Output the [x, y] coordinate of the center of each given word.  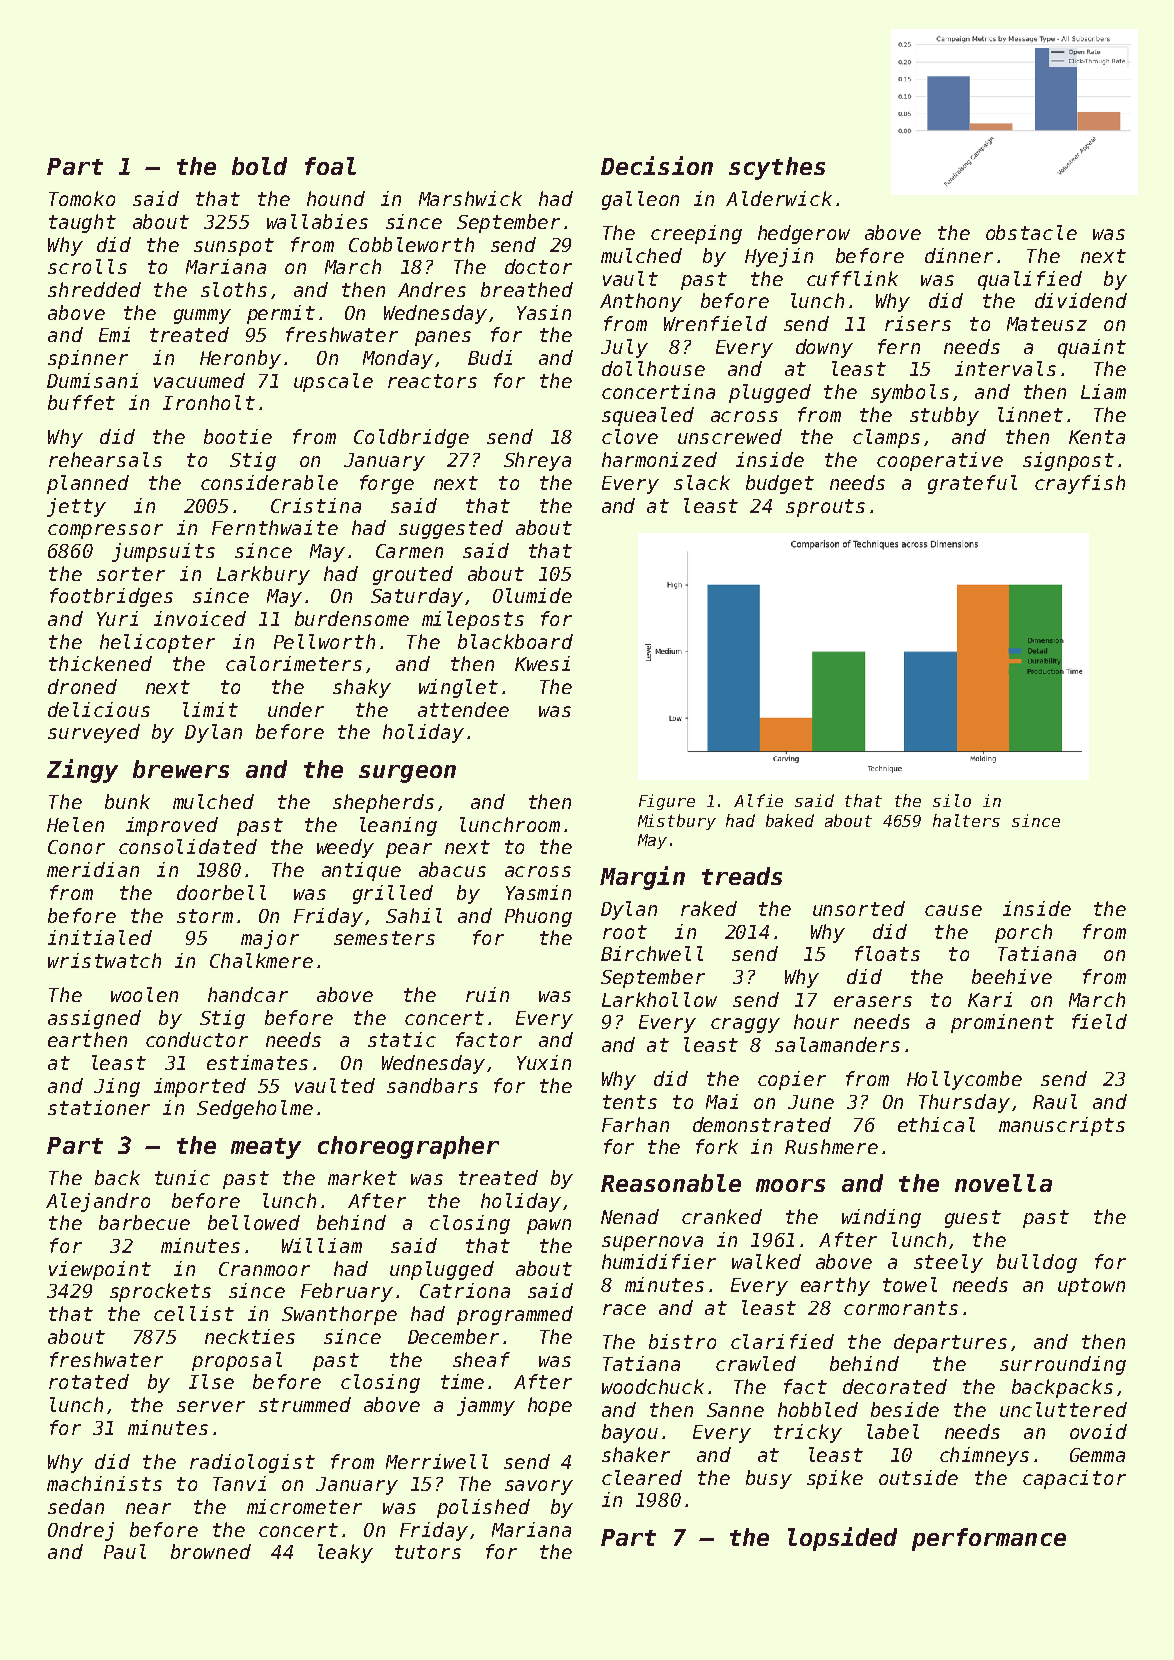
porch [1023, 933]
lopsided [842, 1539]
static [402, 1039]
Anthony [641, 302]
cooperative [940, 461]
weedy [345, 848]
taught [82, 223]
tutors [428, 1552]
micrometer [304, 1506]
